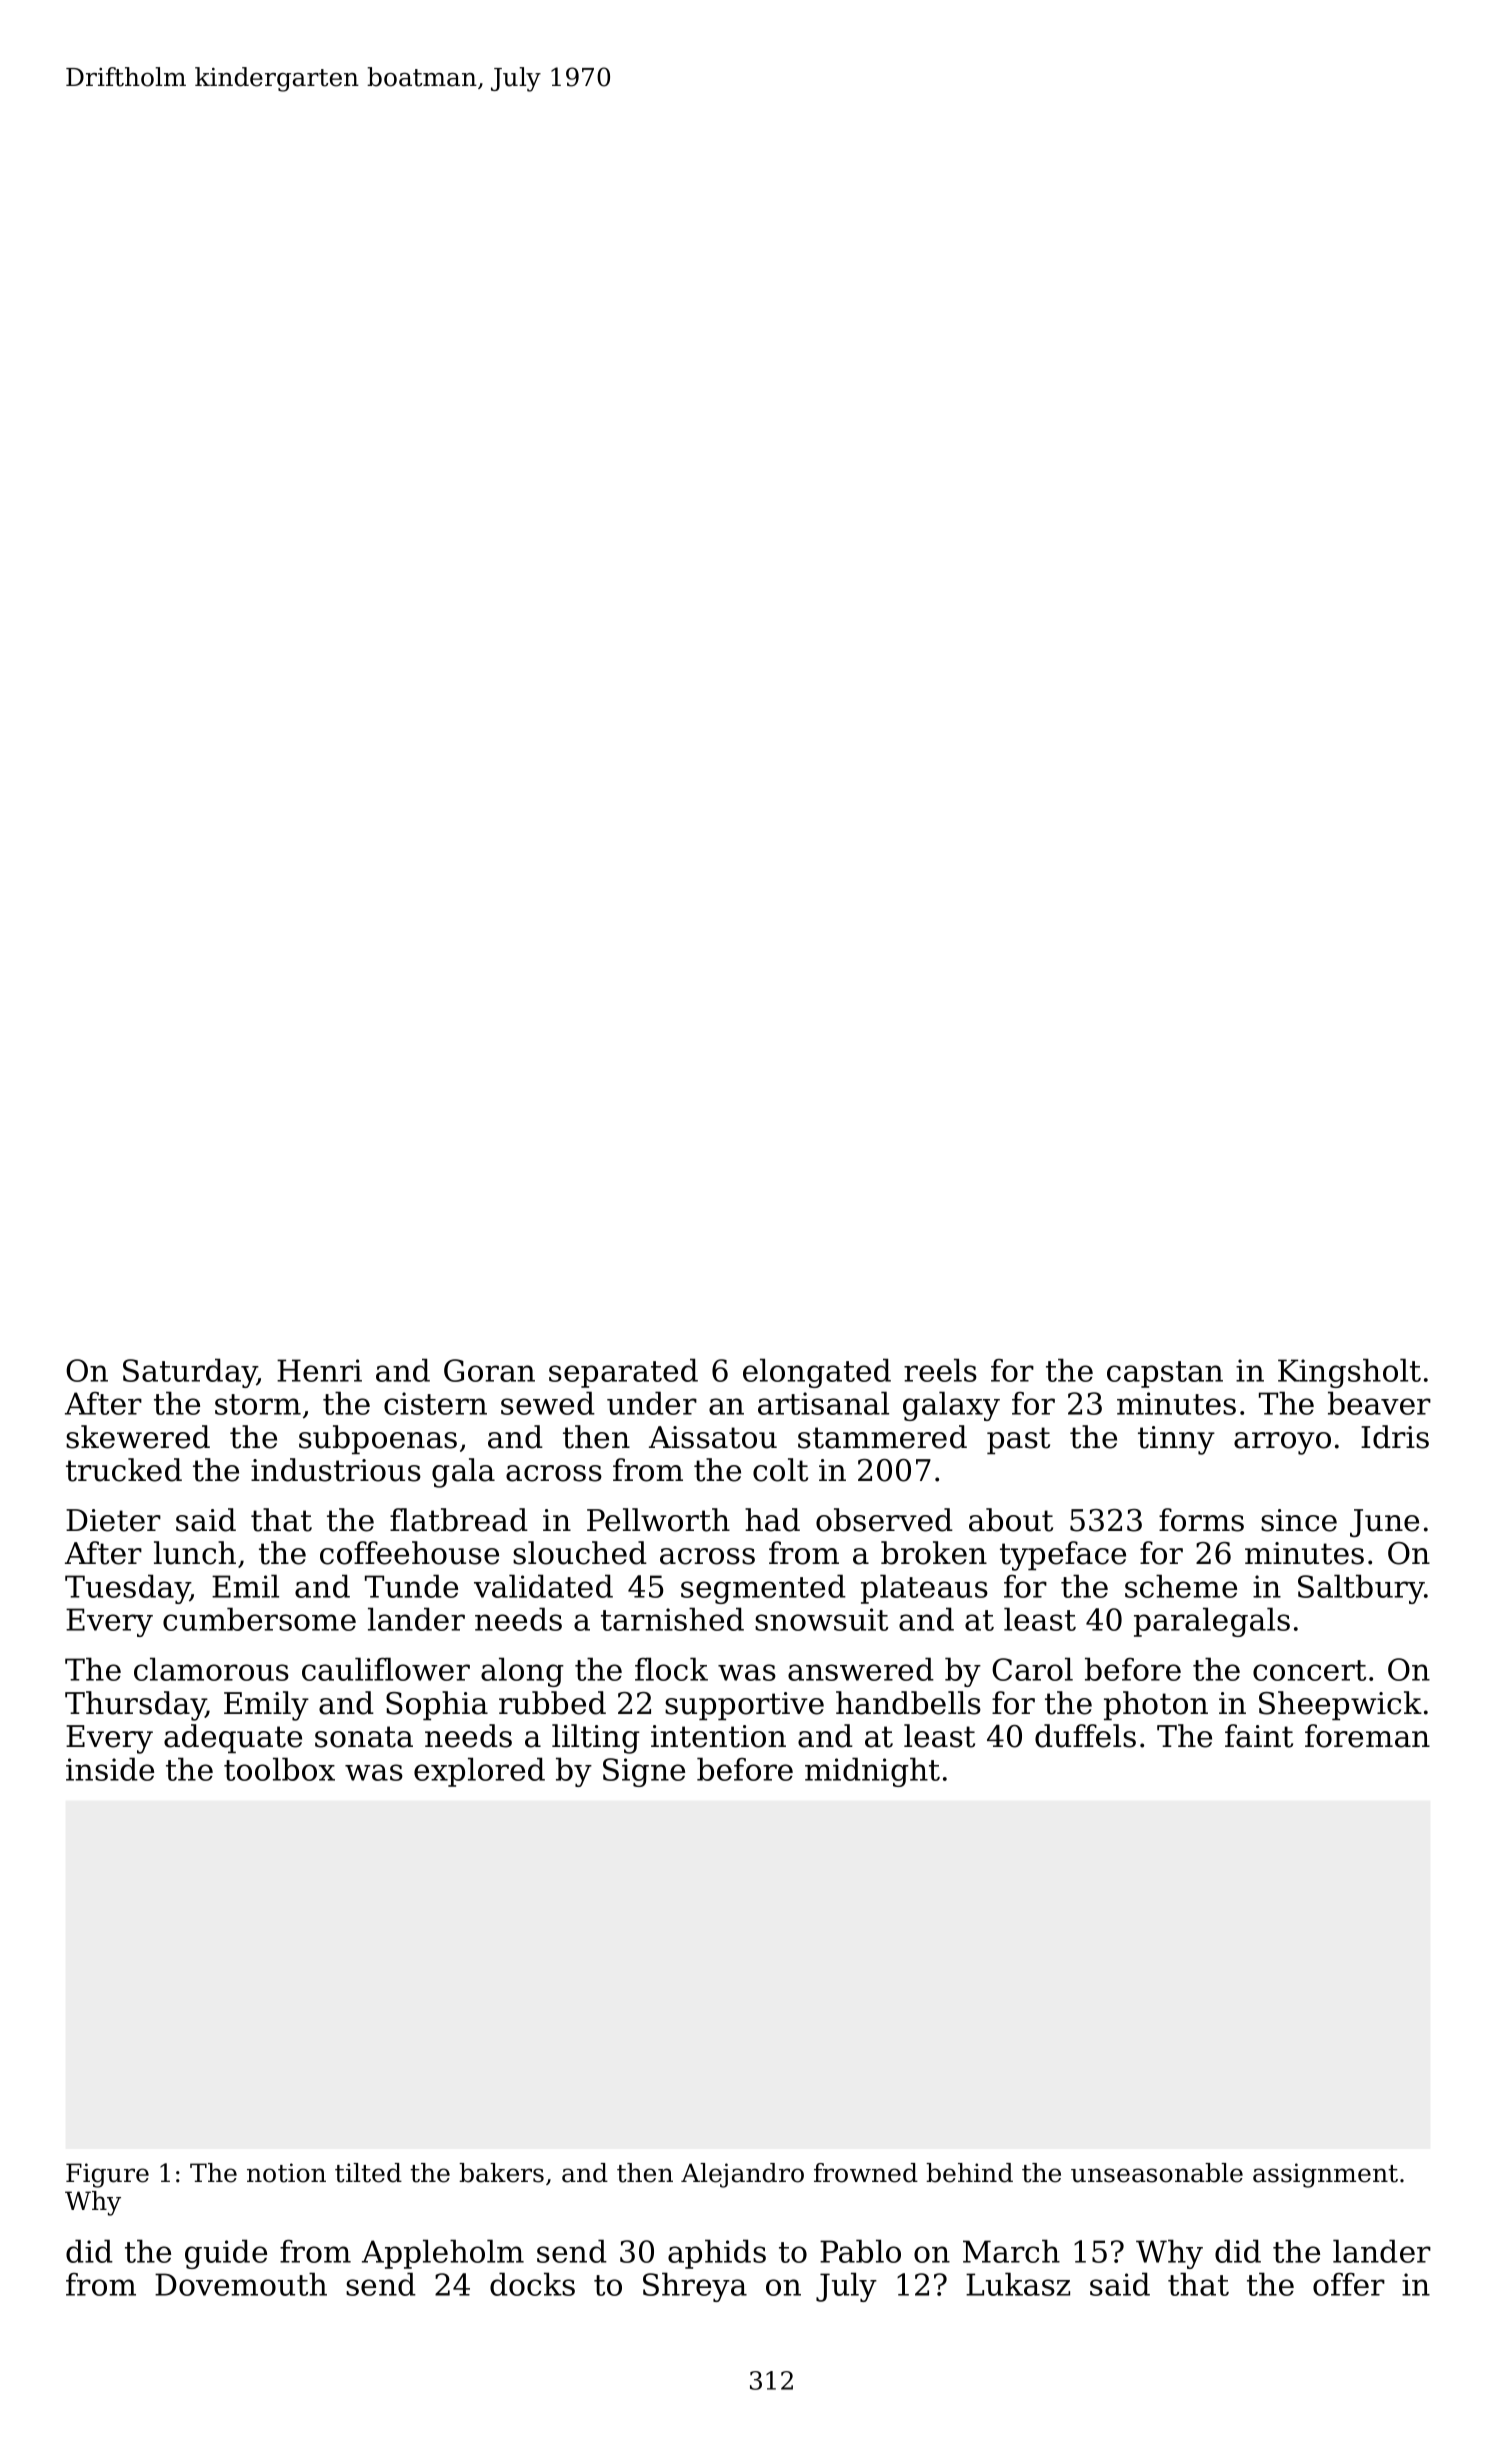 The height and width of the image is (2464, 1496). Describe the element at coordinates (1367, 1736) in the image. I see `foreman` at that location.
